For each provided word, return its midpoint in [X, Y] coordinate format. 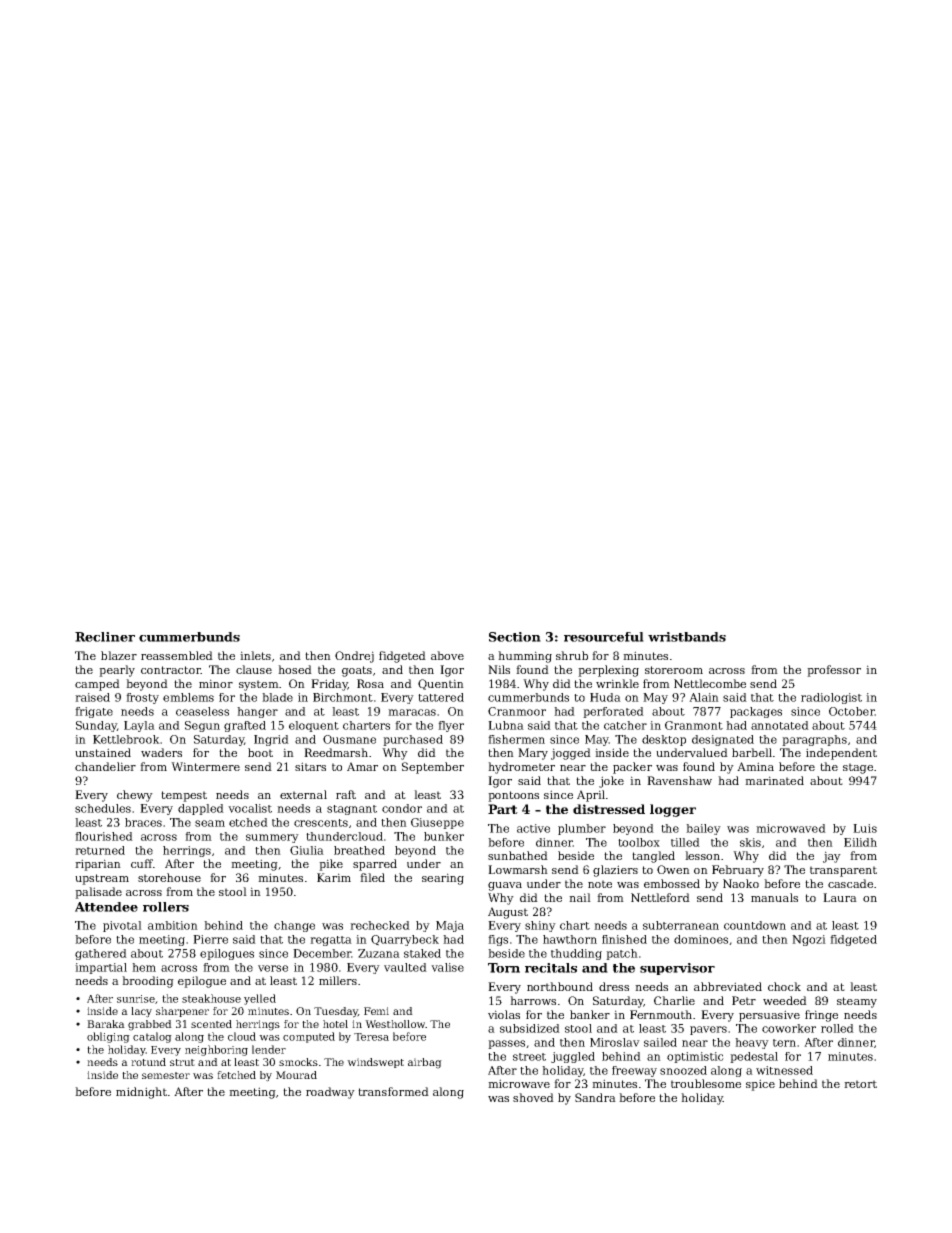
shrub [572, 655]
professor [834, 671]
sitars [310, 766]
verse [273, 968]
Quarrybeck [405, 940]
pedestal [754, 1057]
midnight [141, 1093]
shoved [533, 1097]
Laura [840, 897]
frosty [142, 698]
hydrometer [521, 768]
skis [750, 842]
